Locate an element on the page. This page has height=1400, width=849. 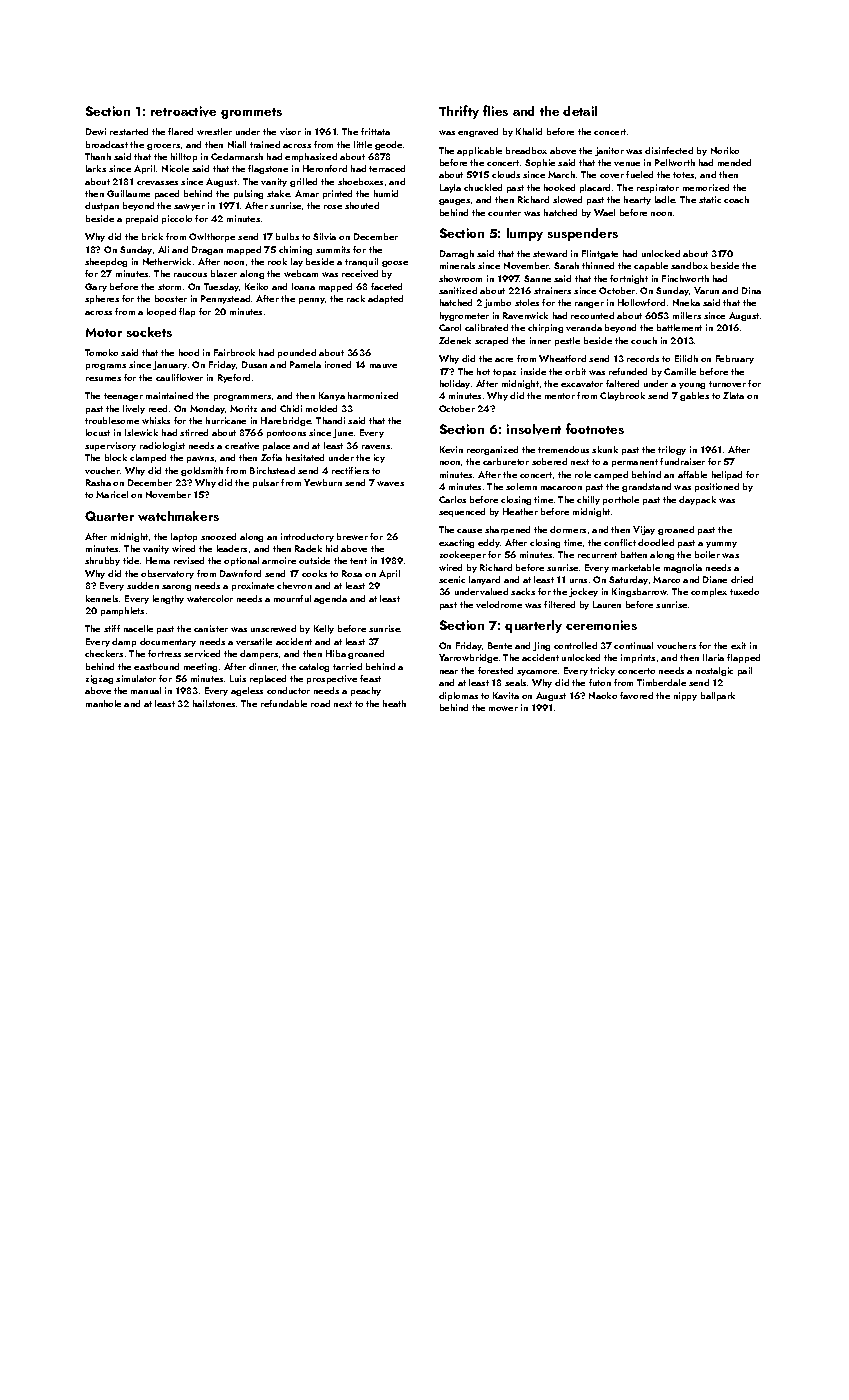
grommets is located at coordinates (251, 113).
